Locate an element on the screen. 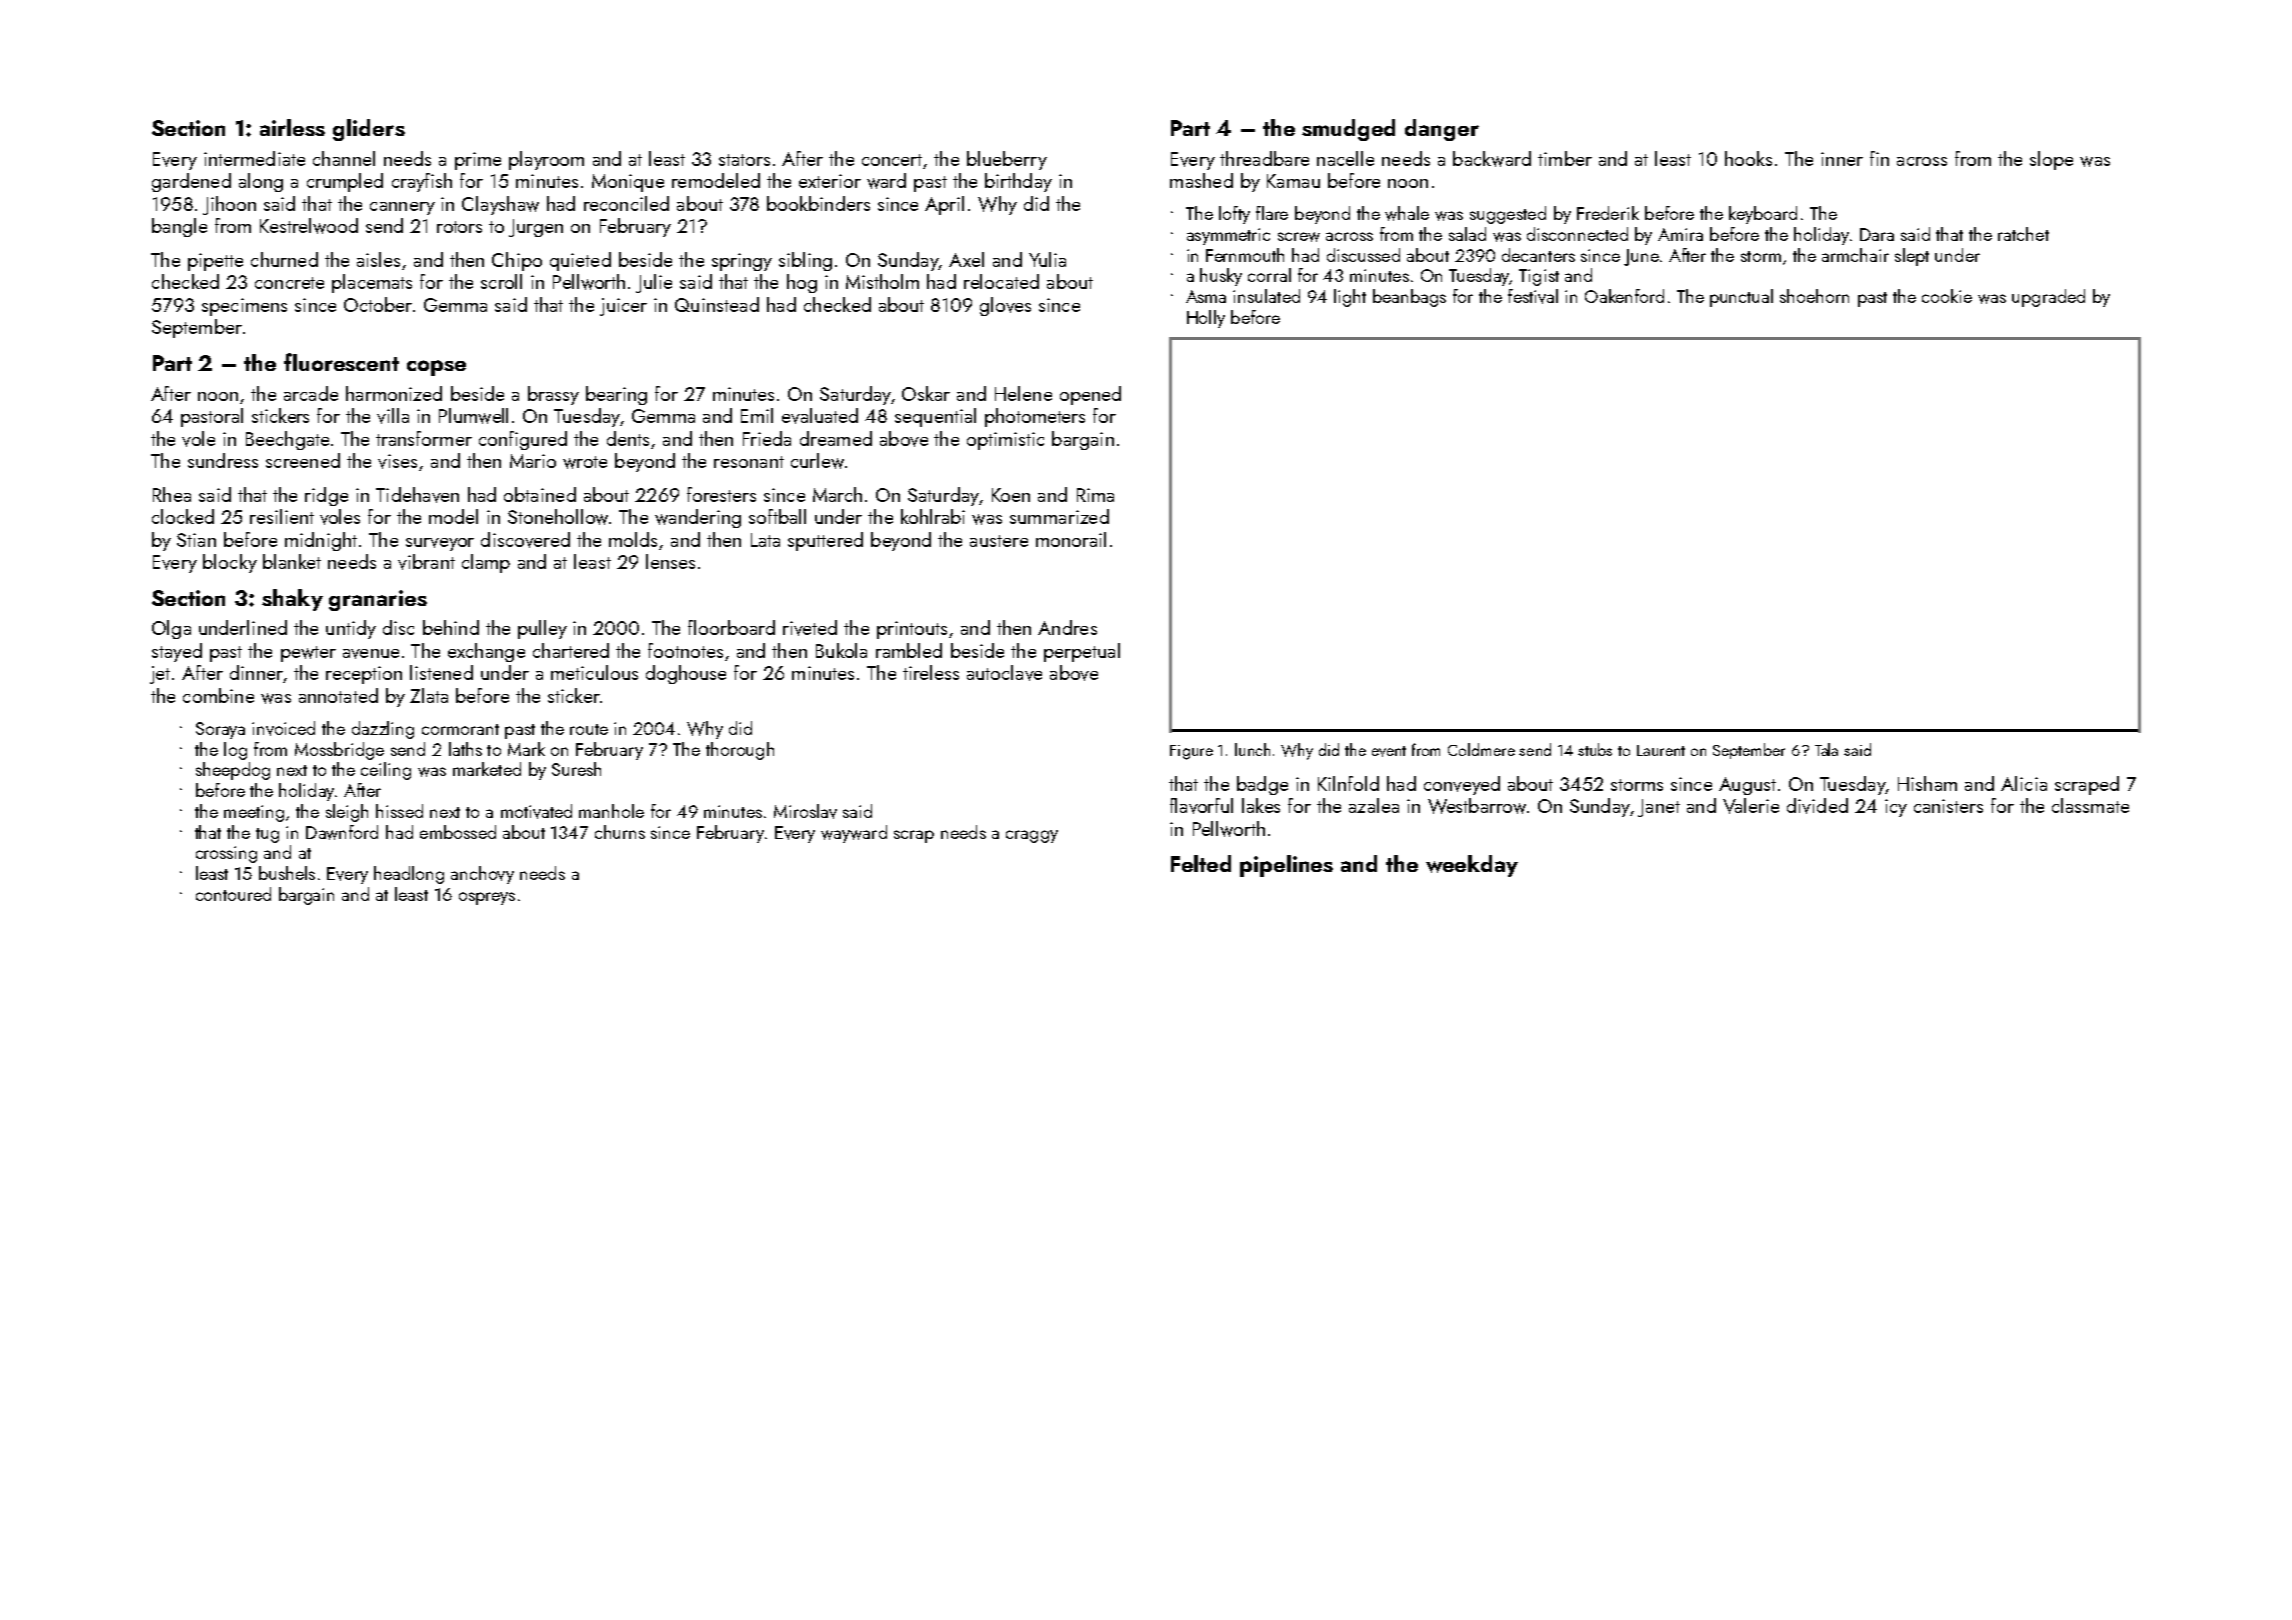 The height and width of the screenshot is (1620, 2292). Rima is located at coordinates (1095, 495).
